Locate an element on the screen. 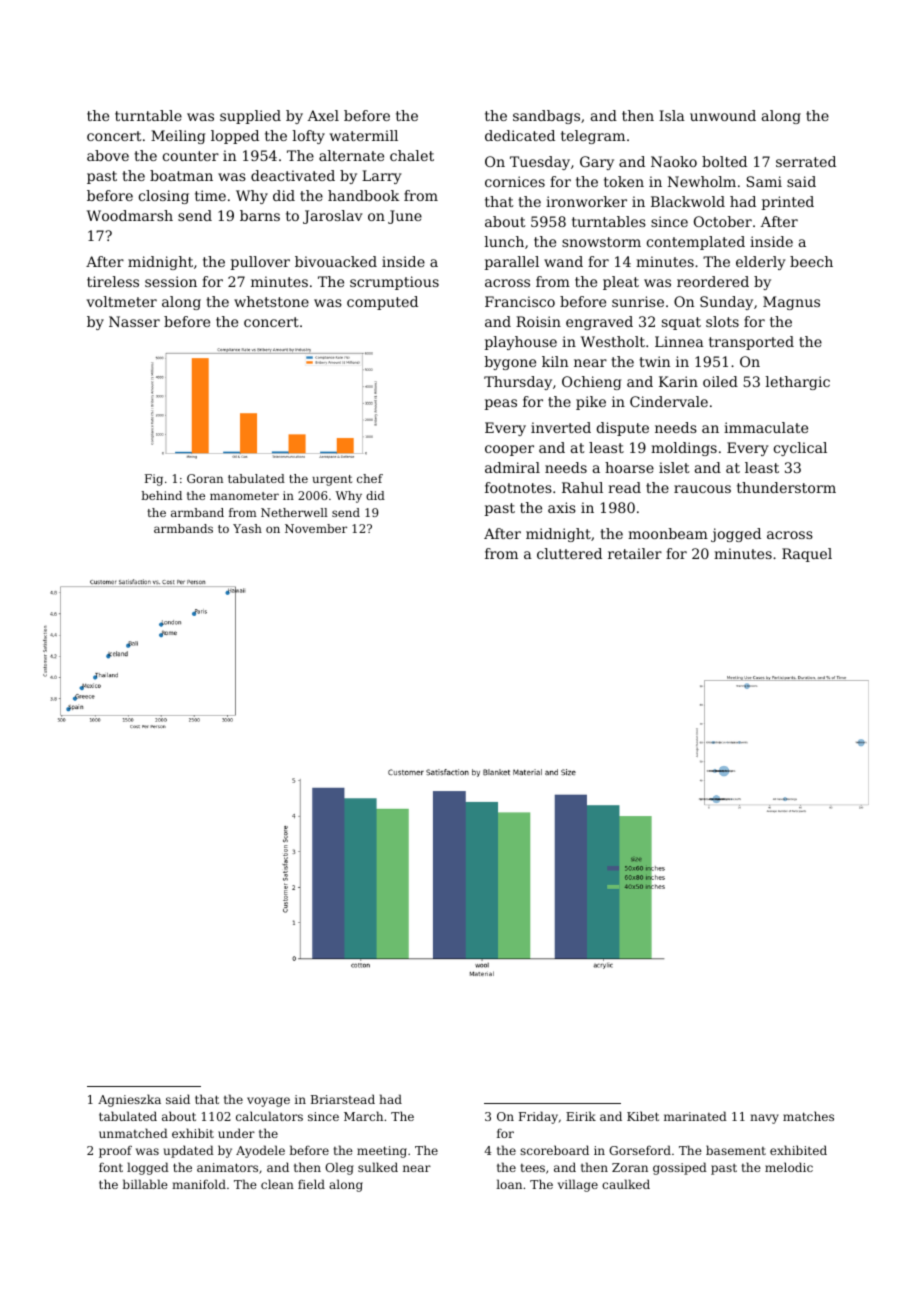 Image resolution: width=924 pixels, height=1314 pixels. Meiling is located at coordinates (178, 137).
